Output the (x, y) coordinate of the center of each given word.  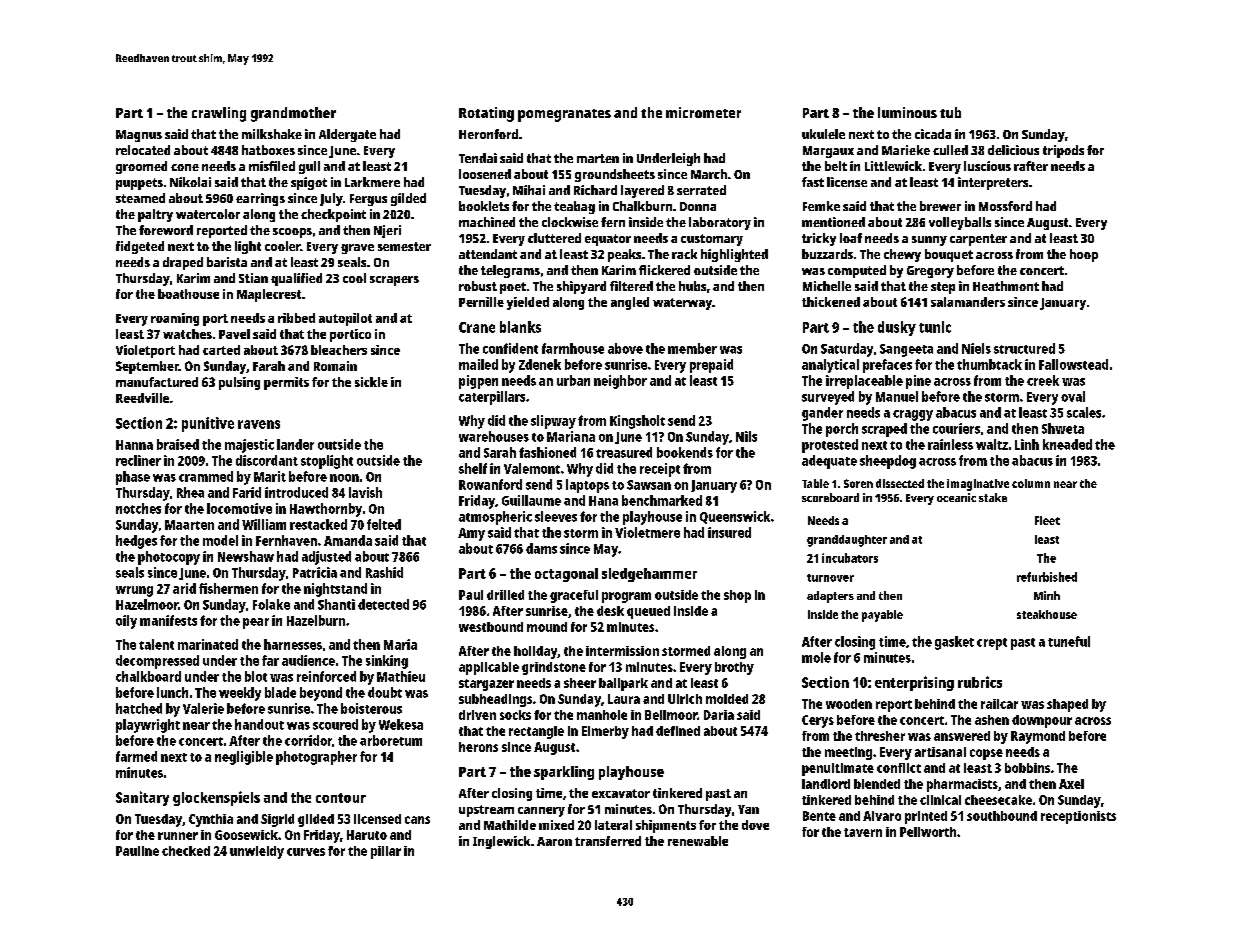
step (943, 288)
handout (259, 724)
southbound (1002, 816)
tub (950, 112)
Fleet (1047, 520)
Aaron (554, 841)
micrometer (703, 112)
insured (729, 532)
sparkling (564, 773)
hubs (692, 286)
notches (138, 508)
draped (183, 263)
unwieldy (257, 852)
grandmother (293, 114)
